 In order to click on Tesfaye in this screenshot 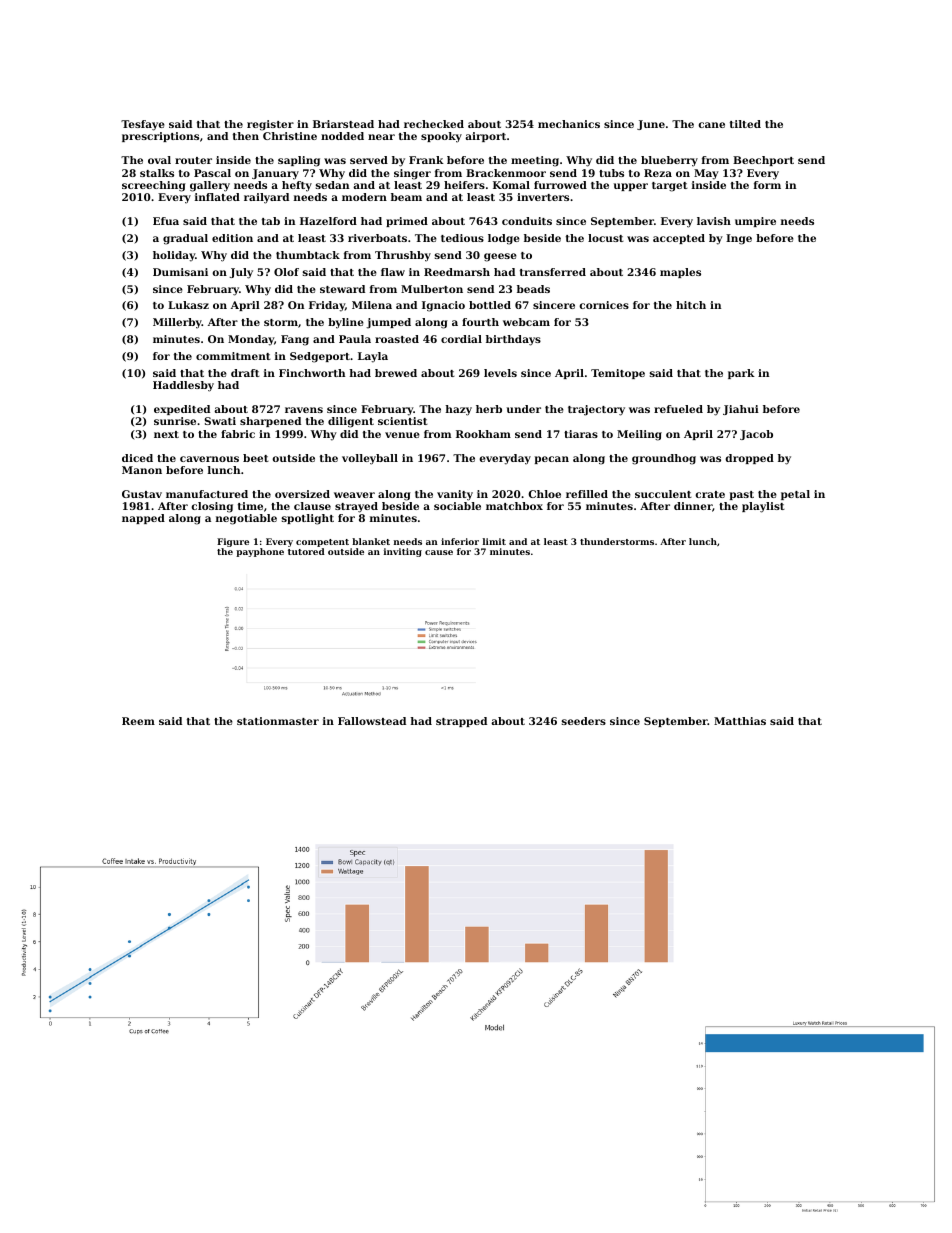, I will do `click(143, 125)`.
